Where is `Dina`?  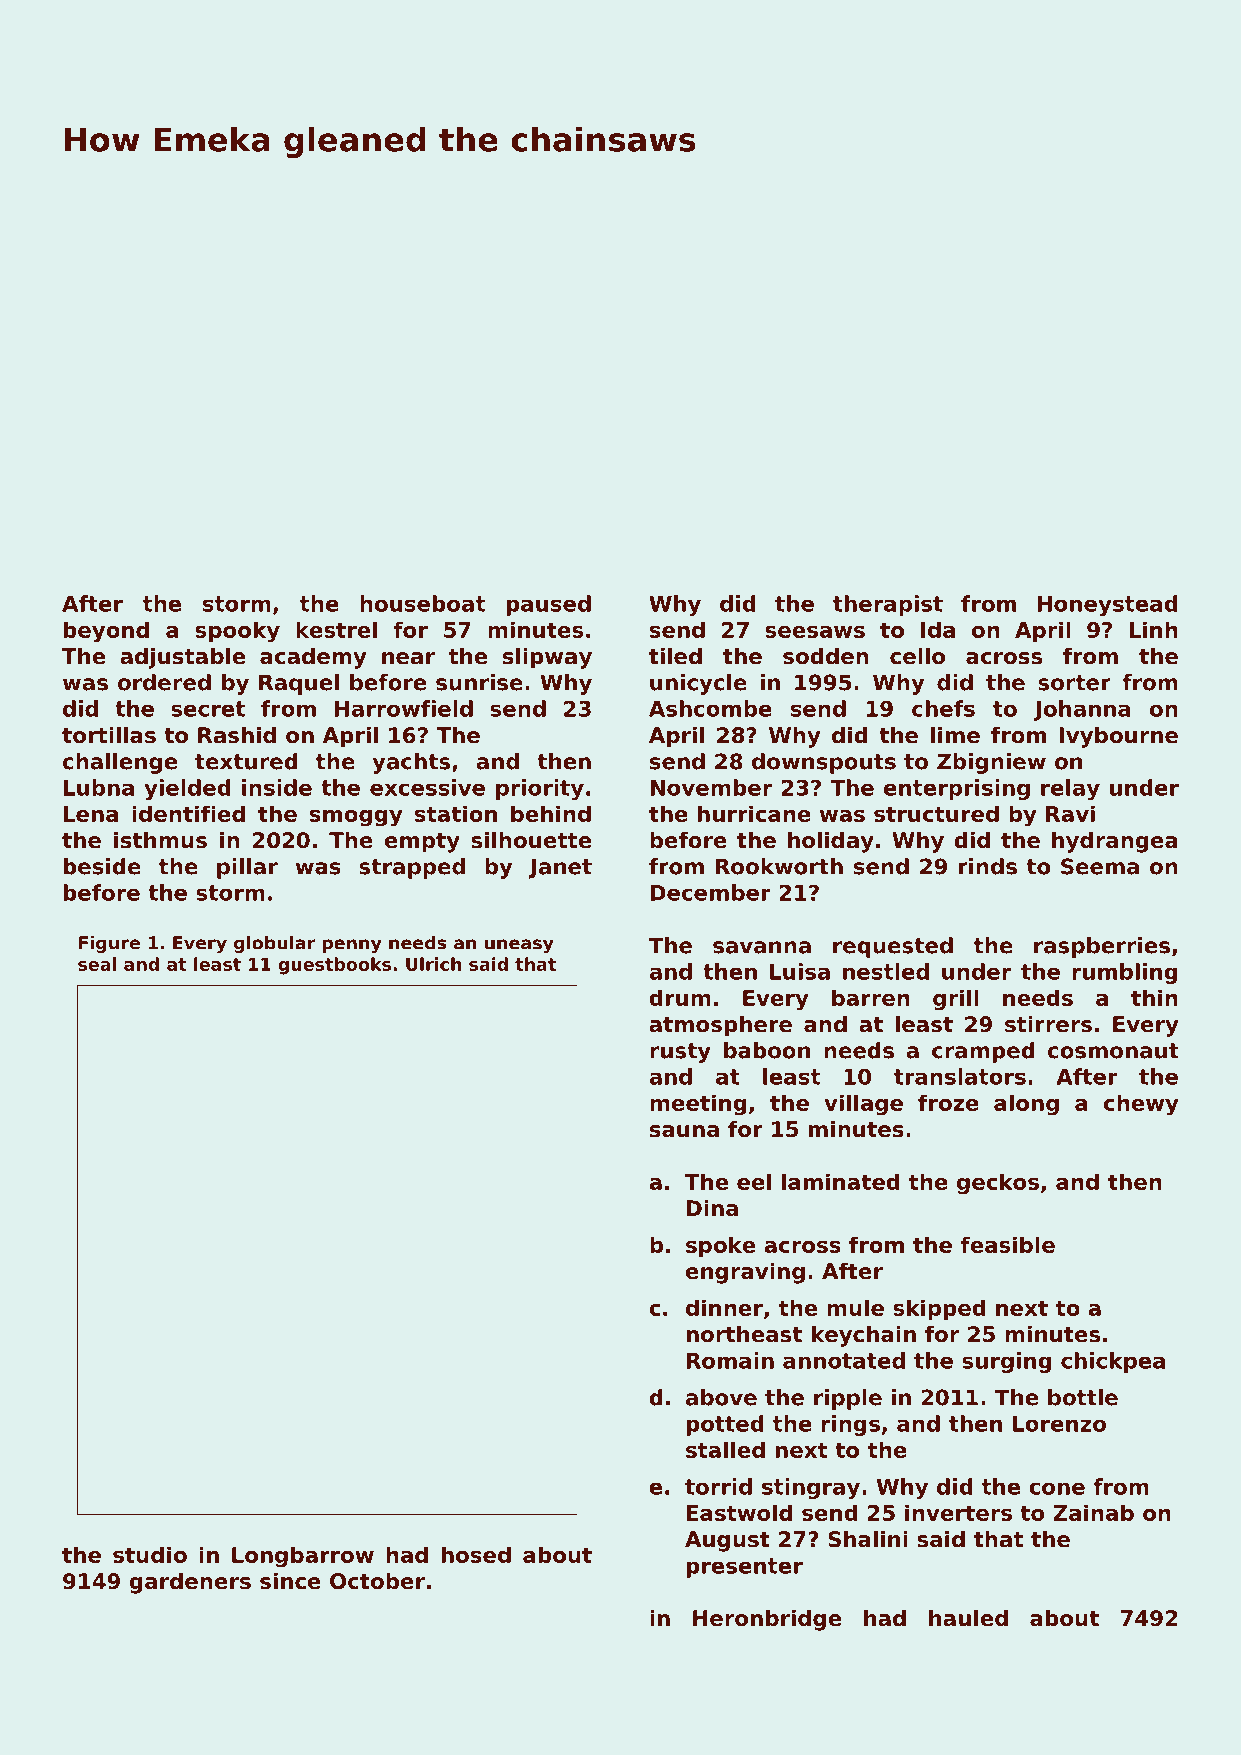
Dina is located at coordinates (712, 1208).
